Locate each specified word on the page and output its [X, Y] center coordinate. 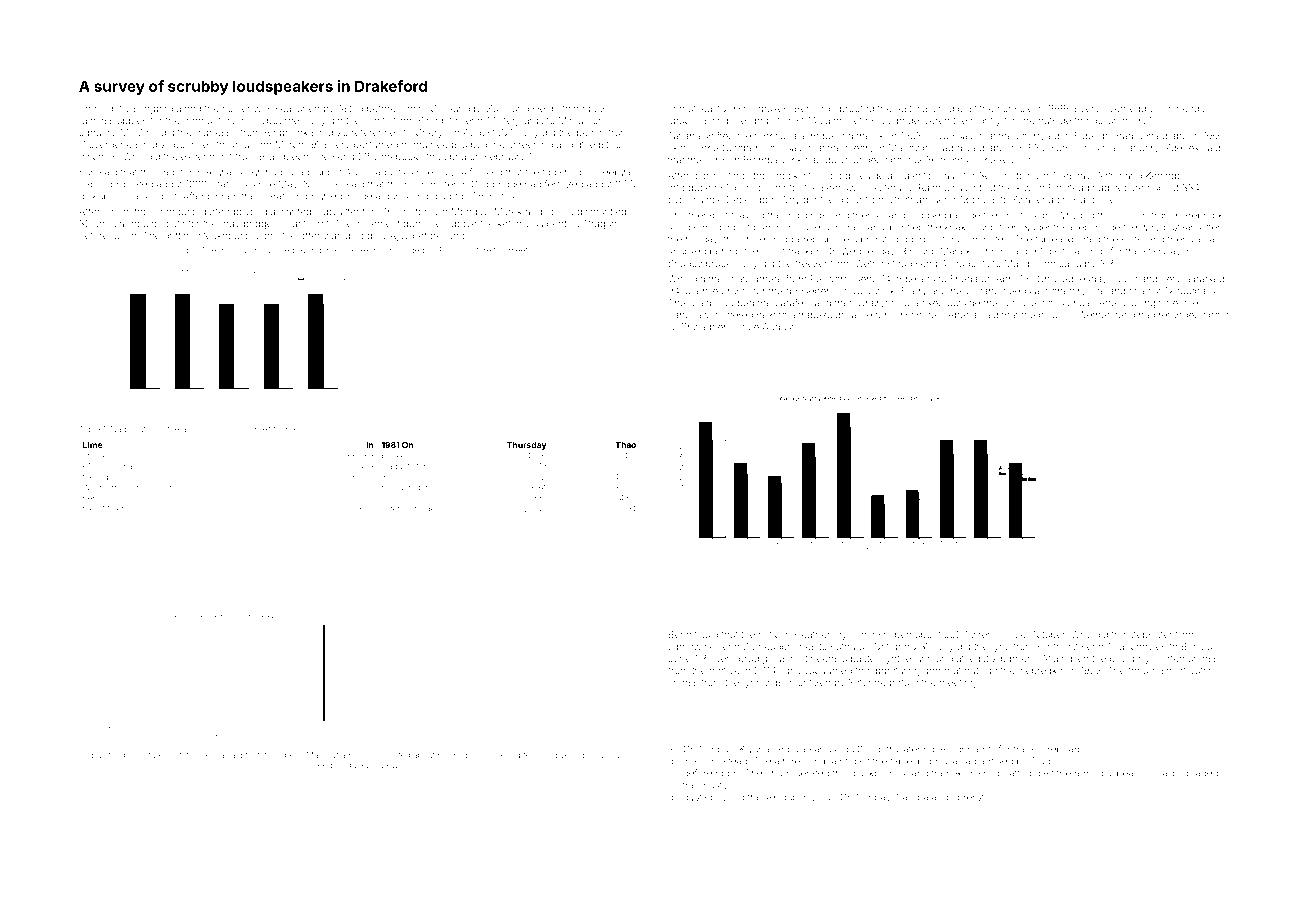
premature [143, 756]
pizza [695, 799]
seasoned [298, 108]
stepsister [1150, 635]
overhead [1125, 108]
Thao [625, 445]
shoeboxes [763, 108]
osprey [110, 478]
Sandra [912, 797]
